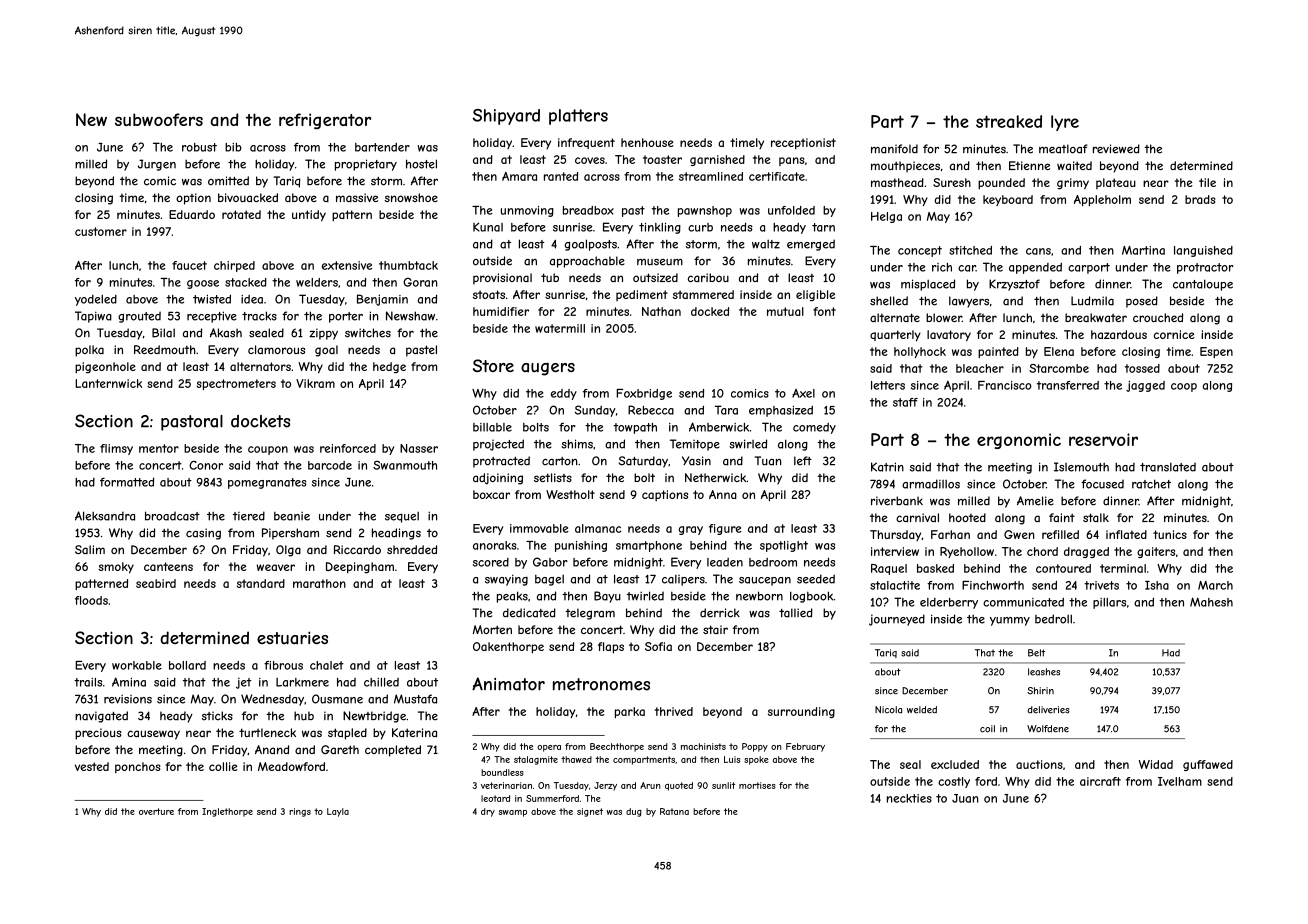 The image size is (1308, 924). Describe the element at coordinates (823, 227) in the screenshot. I see `tarn` at that location.
